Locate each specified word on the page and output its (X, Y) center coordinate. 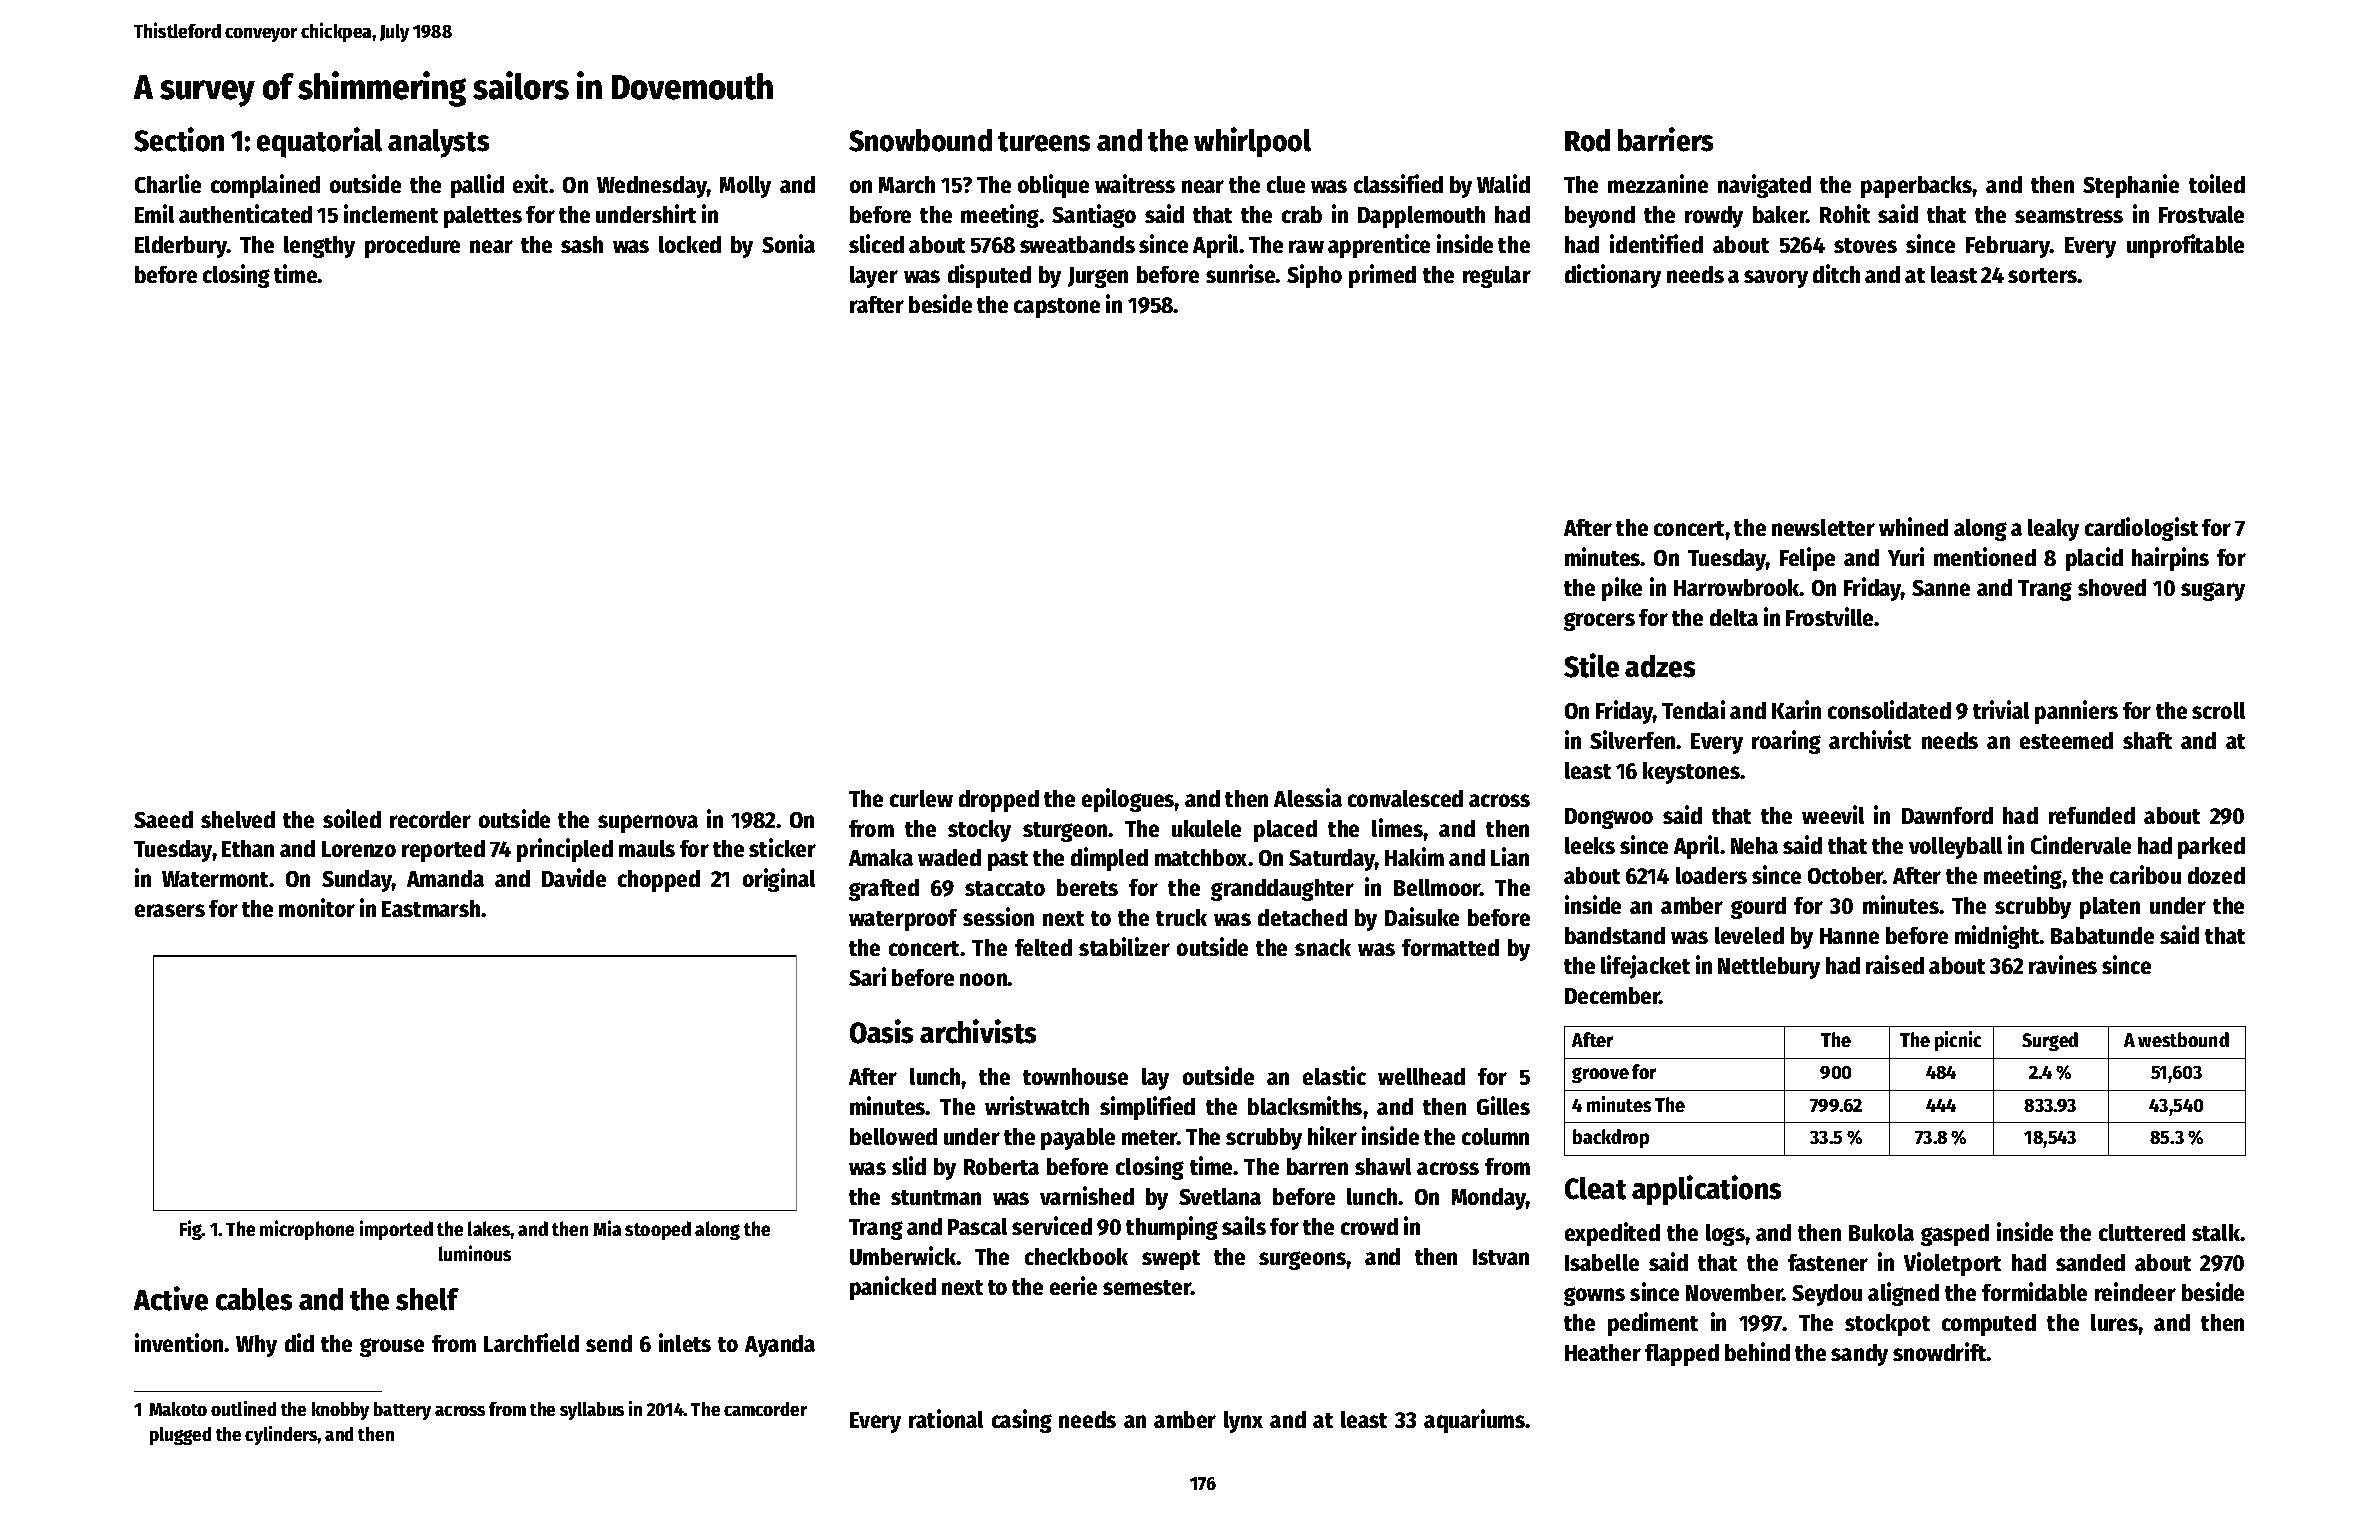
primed (1382, 276)
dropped (999, 801)
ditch (1836, 273)
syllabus (592, 1411)
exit (531, 183)
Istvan (1501, 1257)
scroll (2218, 710)
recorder (430, 819)
